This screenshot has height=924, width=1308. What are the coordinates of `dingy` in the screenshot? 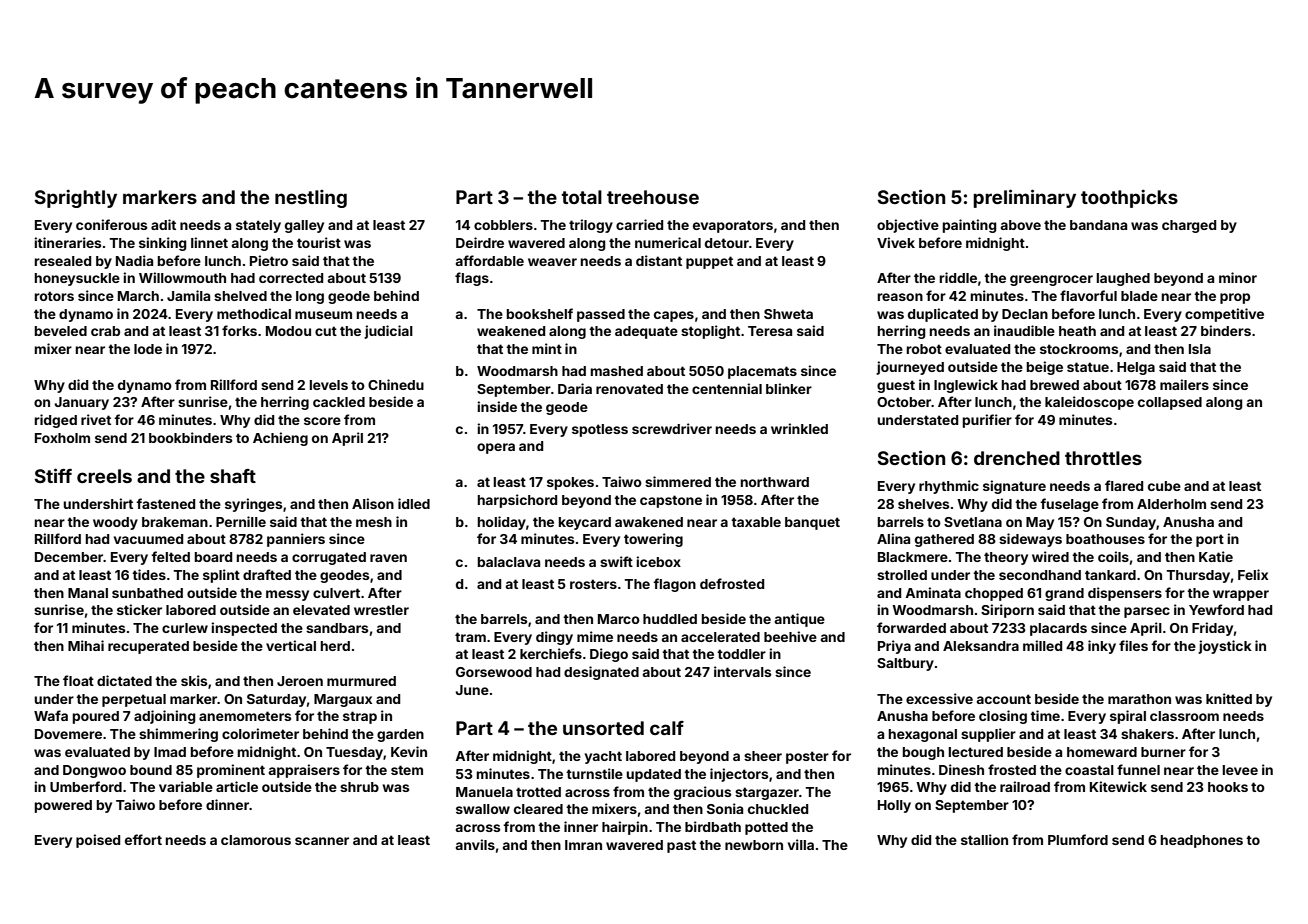 It's located at (554, 638).
